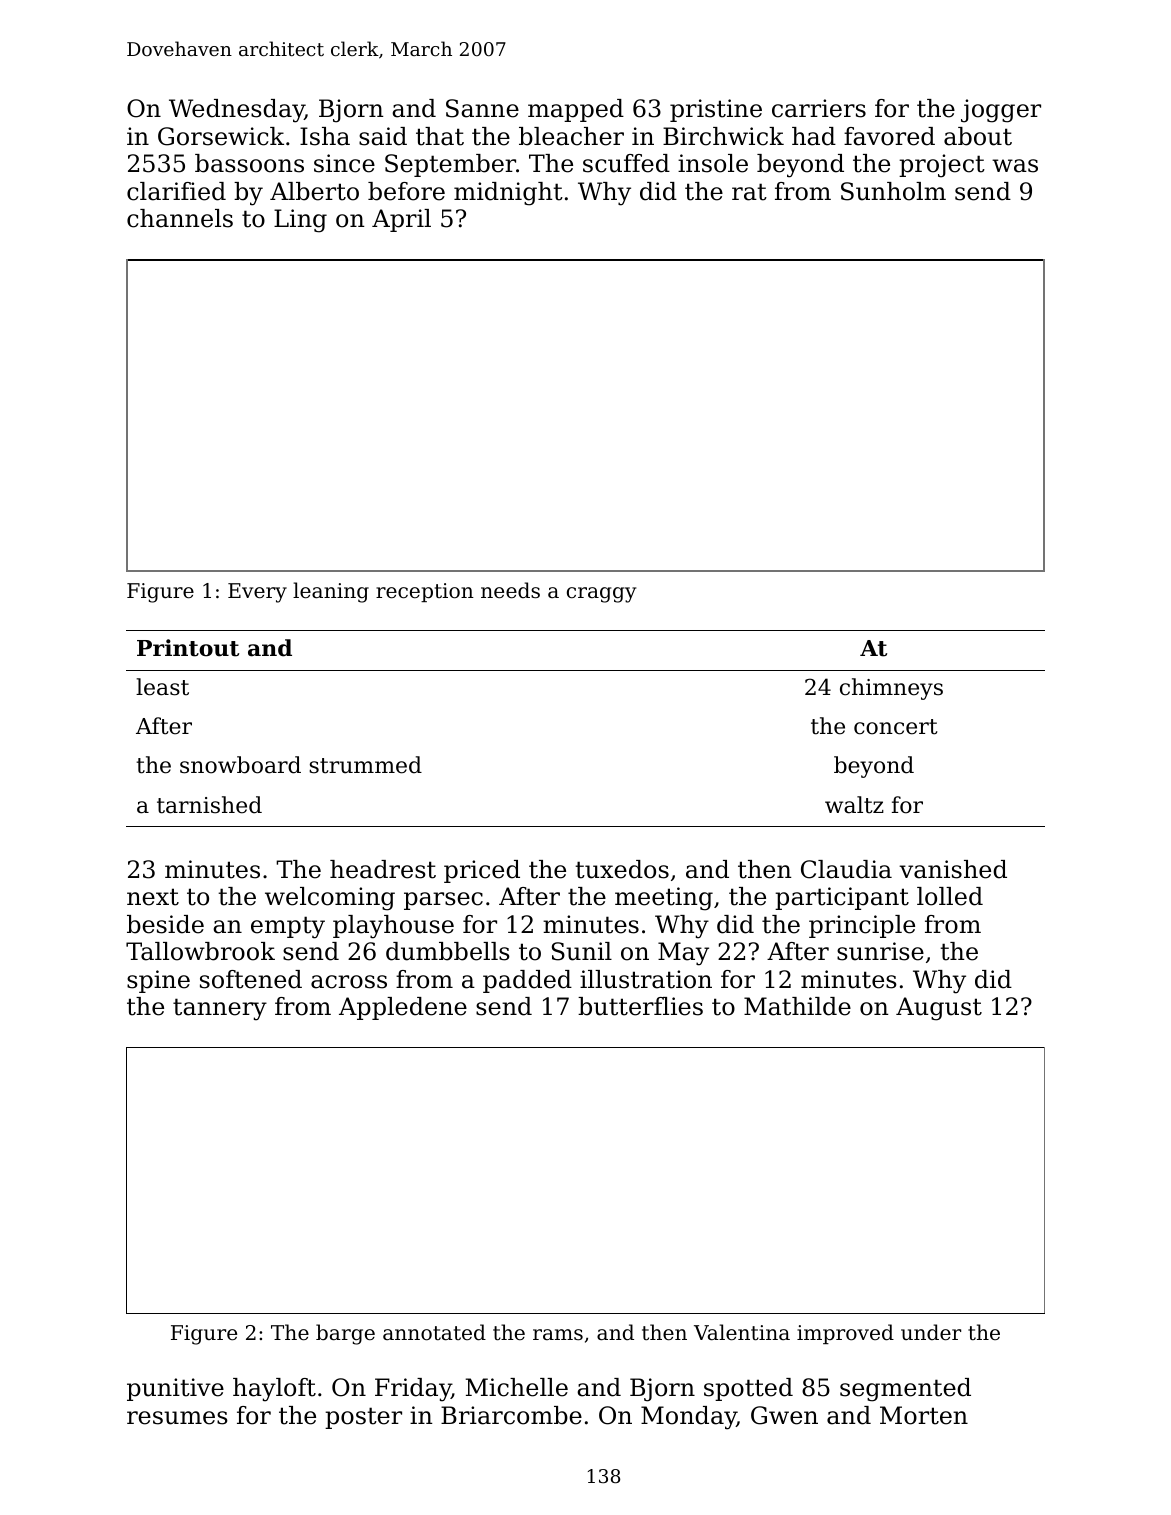 This page has height=1515, width=1171. I want to click on tarnished, so click(209, 805).
